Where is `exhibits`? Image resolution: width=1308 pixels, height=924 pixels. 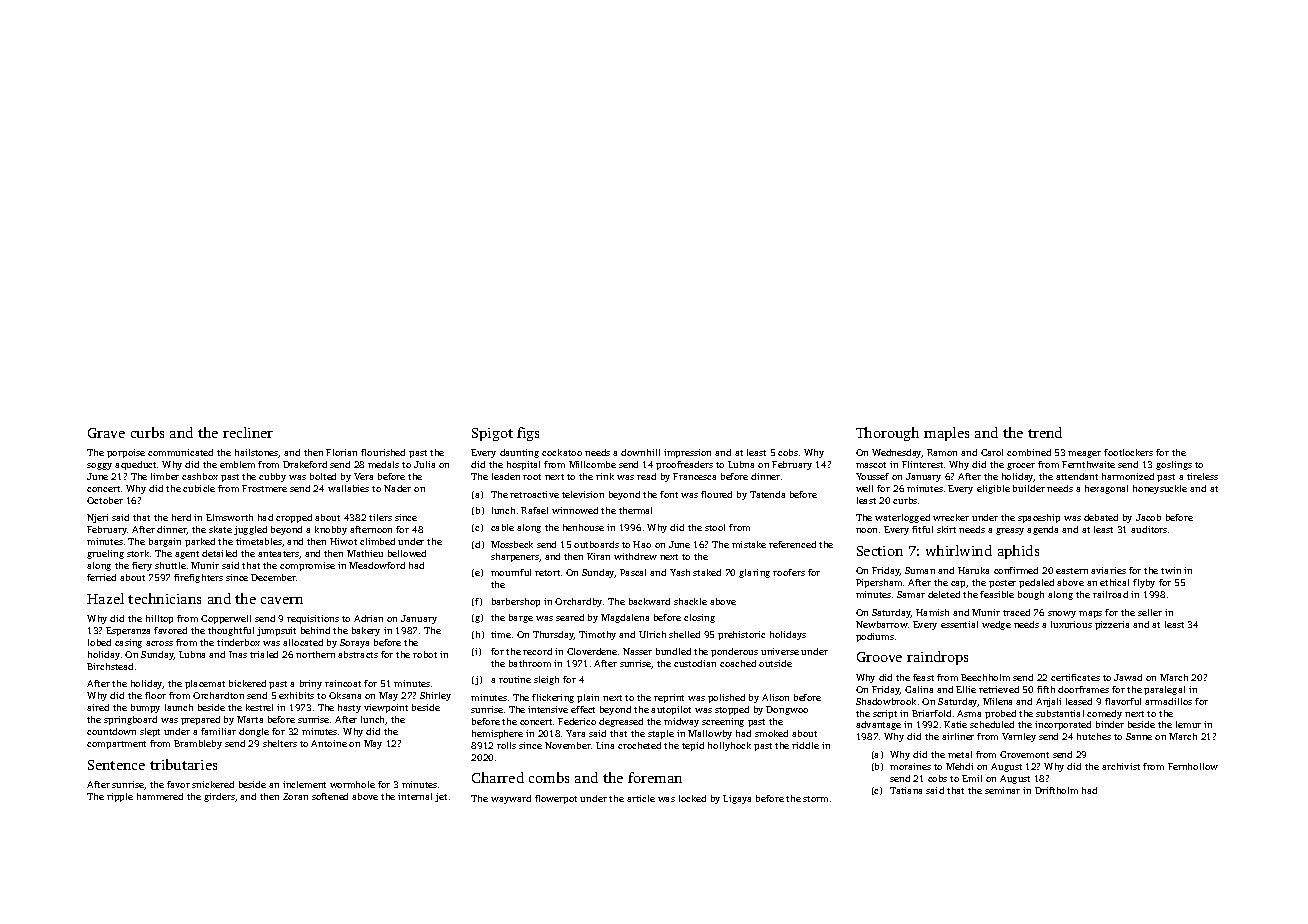 exhibits is located at coordinates (296, 695).
